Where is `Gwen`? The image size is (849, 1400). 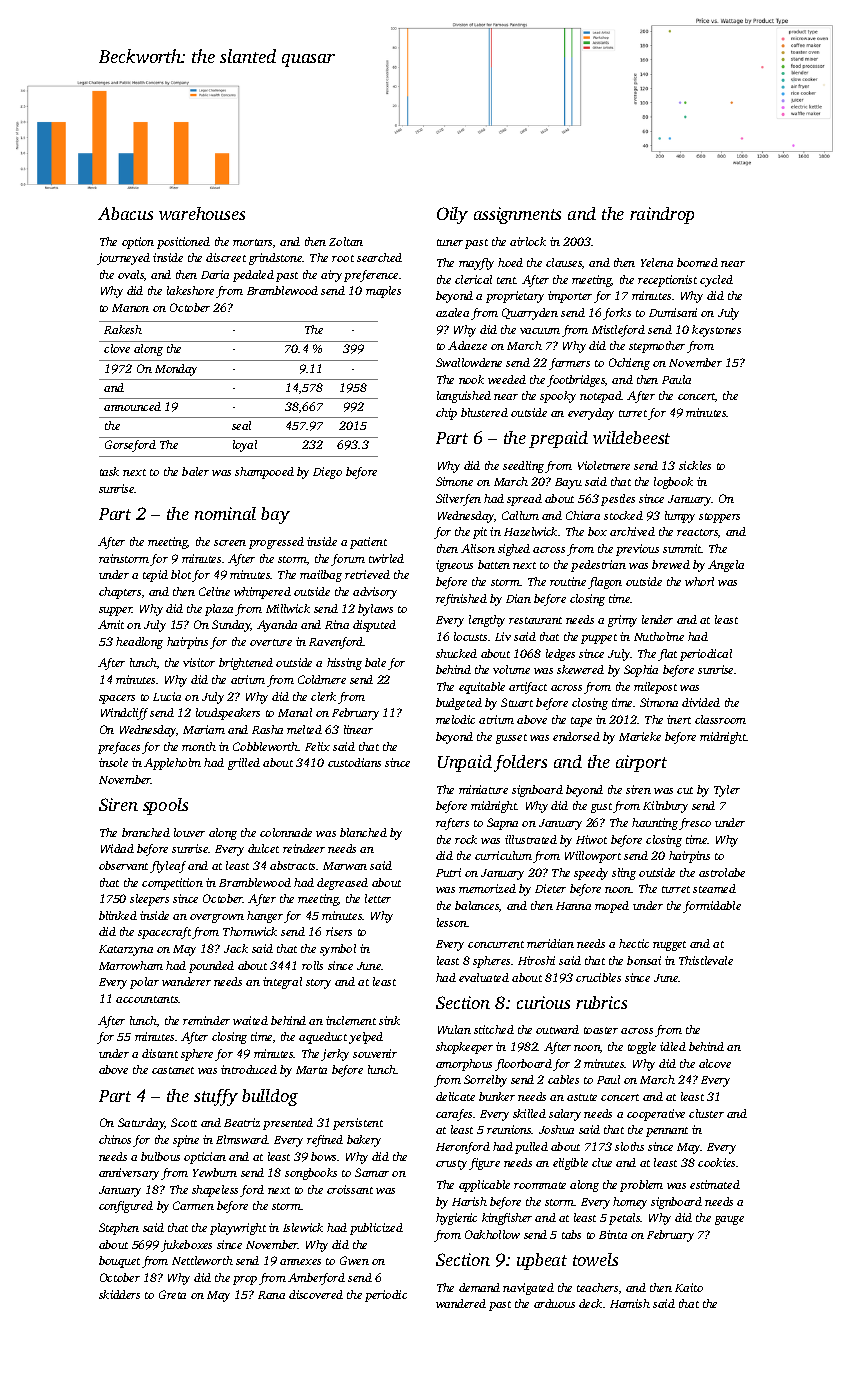 Gwen is located at coordinates (354, 1260).
